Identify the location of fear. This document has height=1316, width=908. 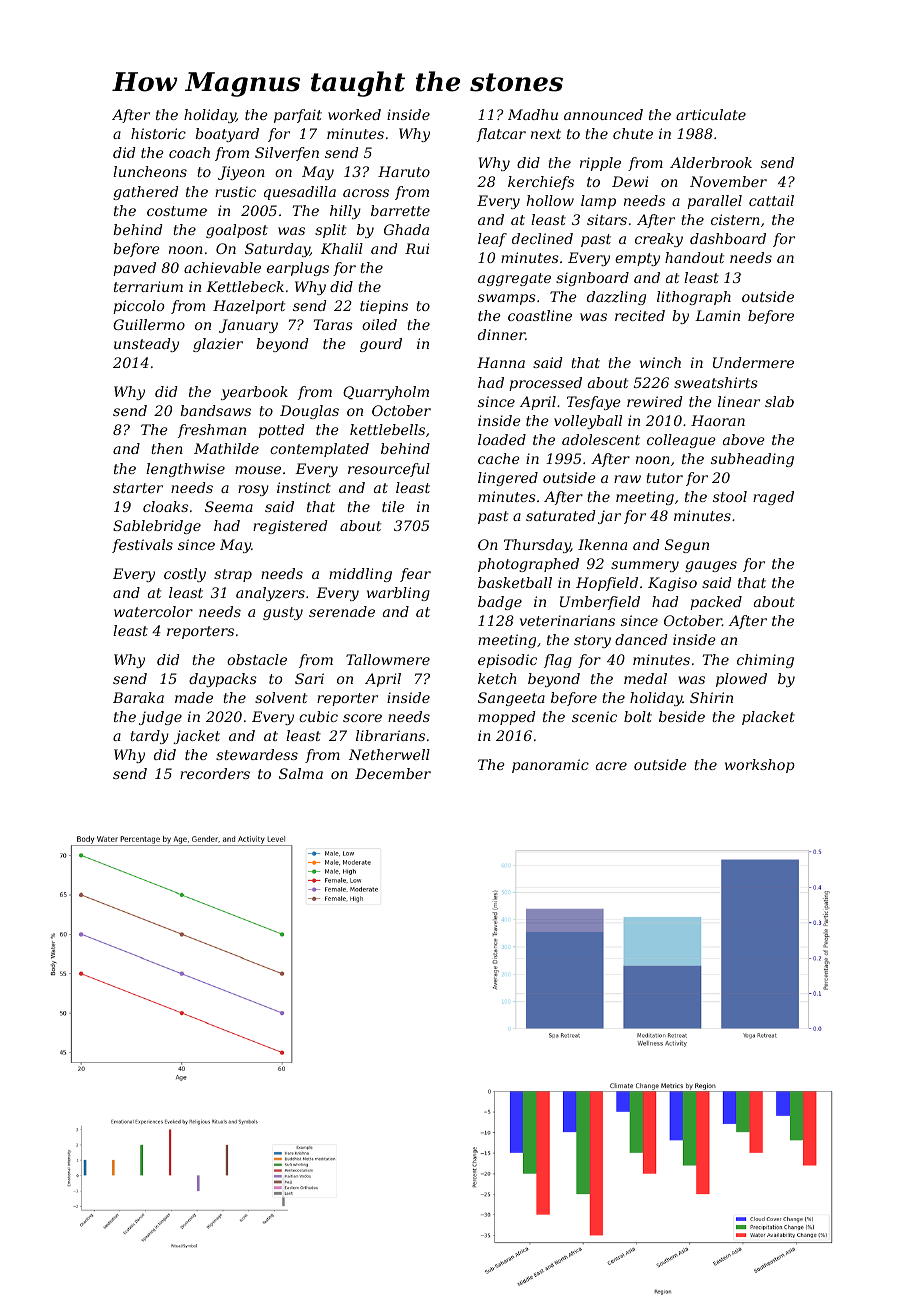
(415, 575).
